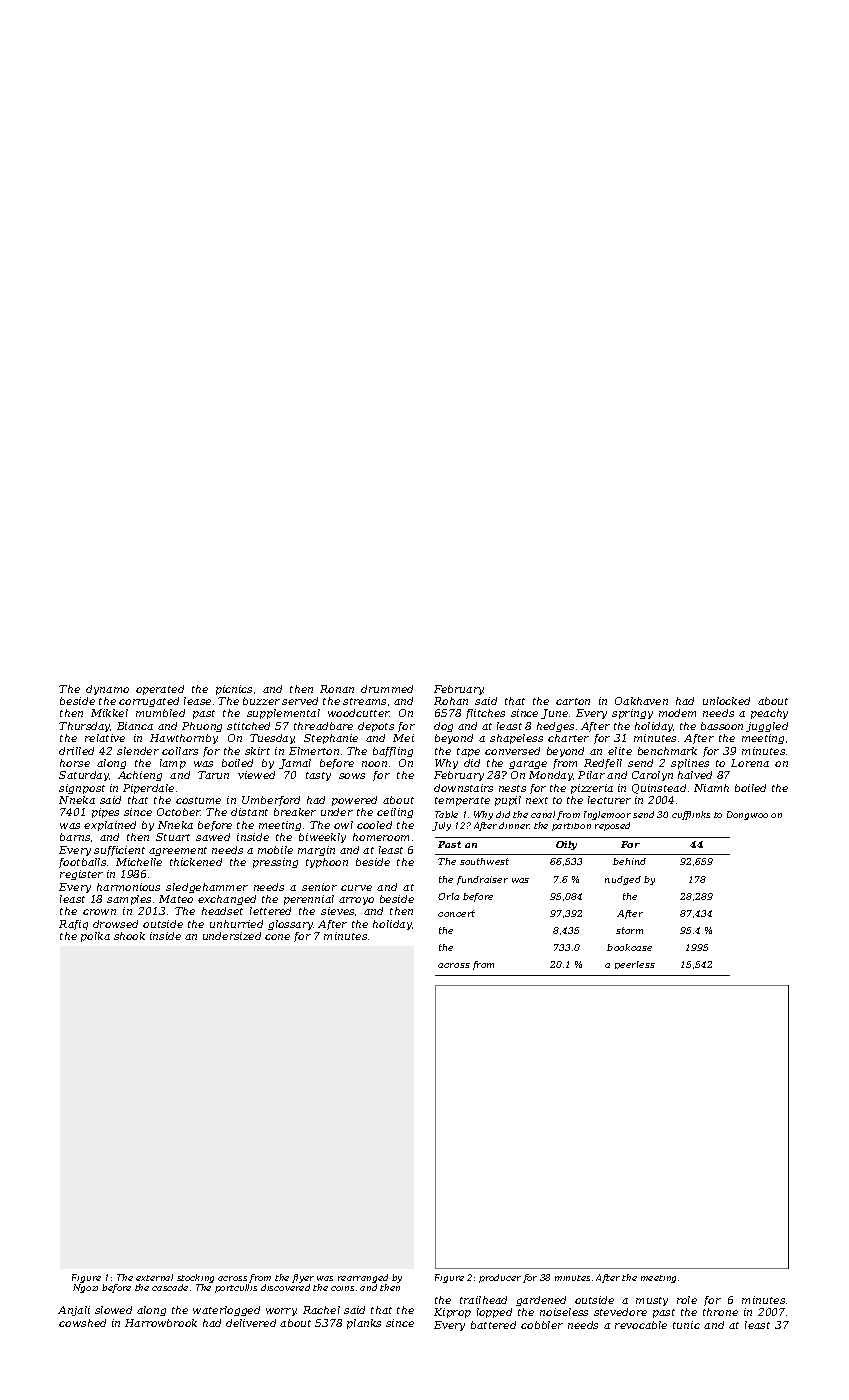 Image resolution: width=849 pixels, height=1400 pixels. Describe the element at coordinates (573, 701) in the screenshot. I see `carton` at that location.
